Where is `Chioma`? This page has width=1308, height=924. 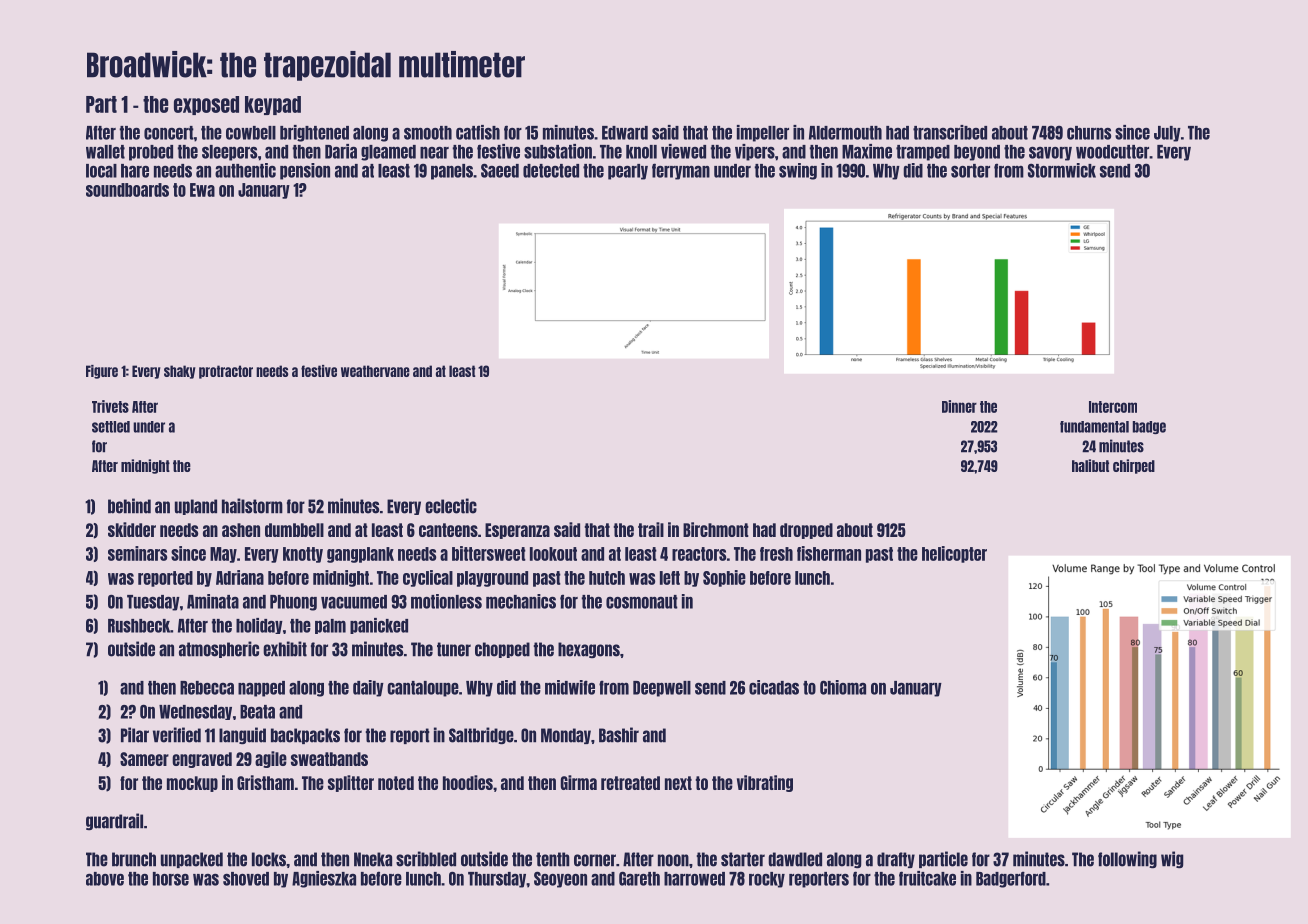
Chioma is located at coordinates (843, 687).
